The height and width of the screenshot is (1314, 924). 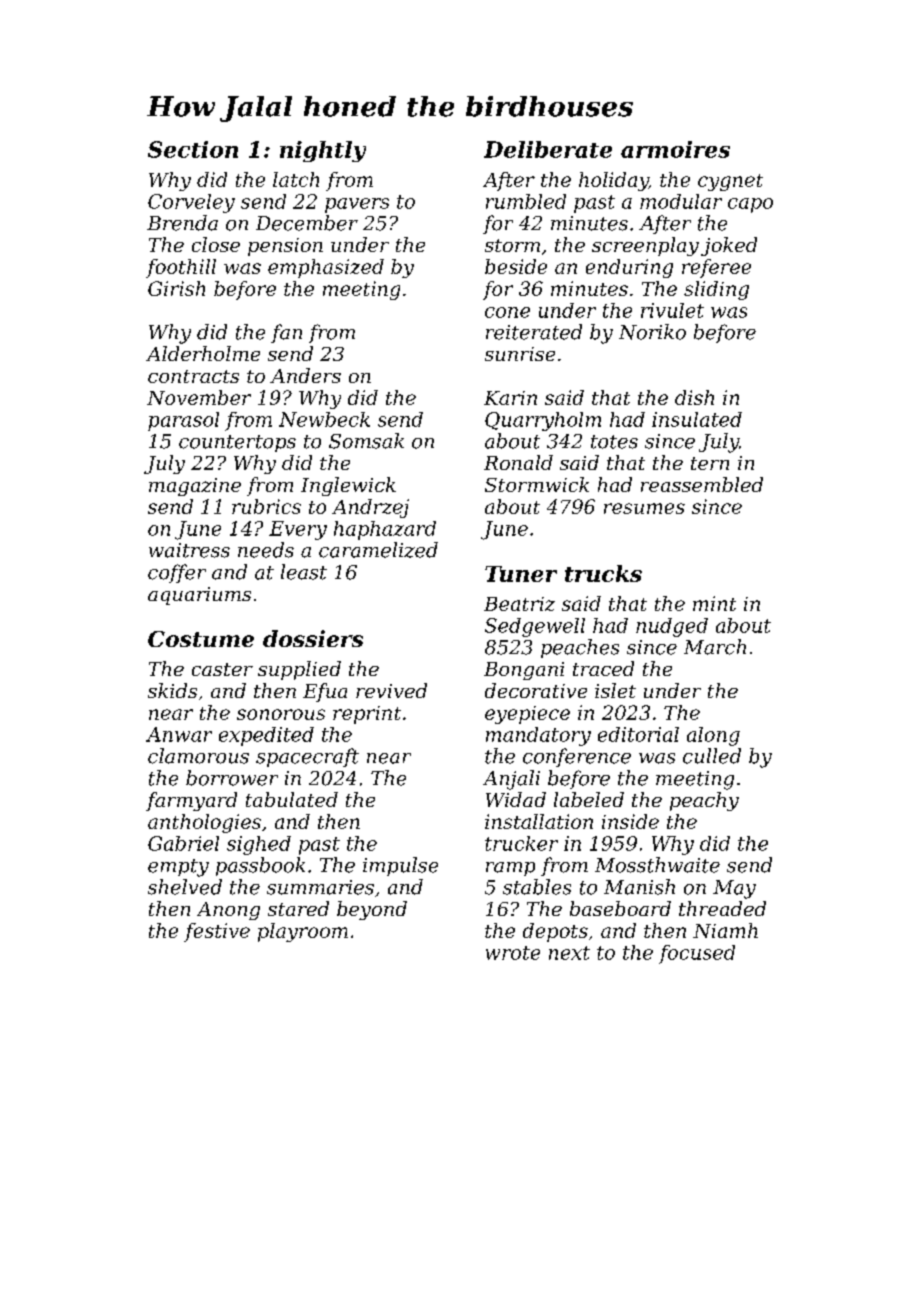 What do you see at coordinates (639, 887) in the screenshot?
I see `Manish` at bounding box center [639, 887].
